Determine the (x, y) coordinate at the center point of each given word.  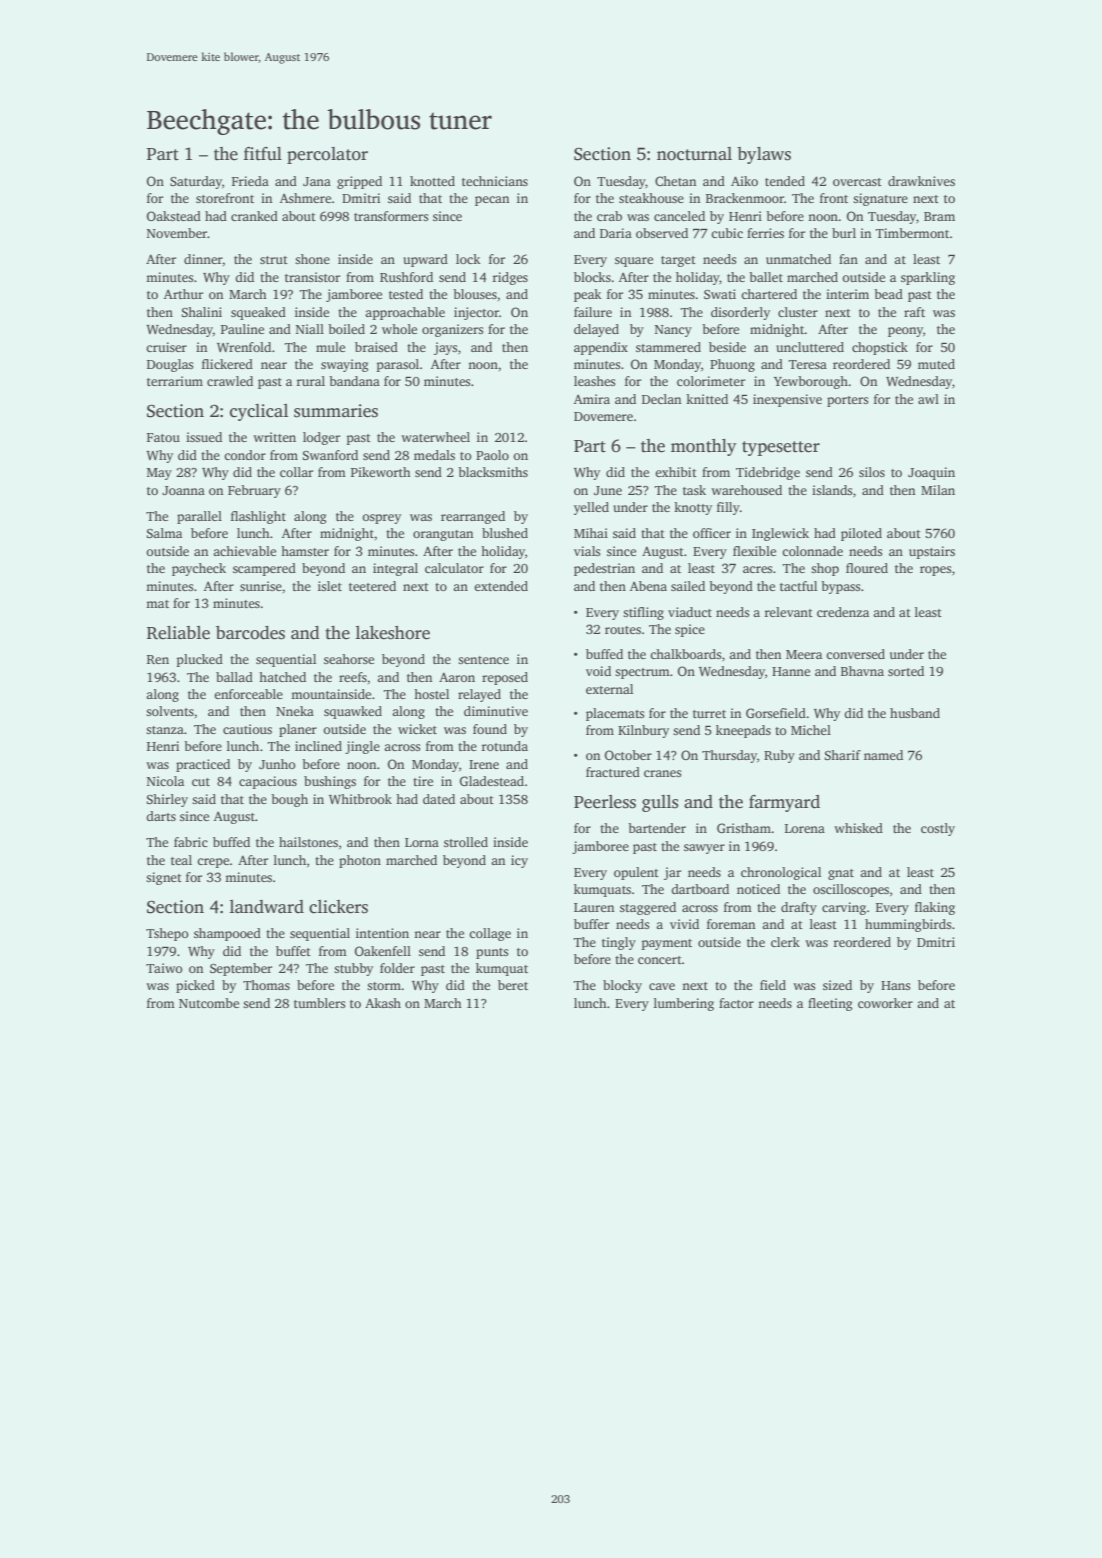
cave (662, 986)
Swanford (330, 455)
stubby (353, 969)
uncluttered (810, 347)
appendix (601, 348)
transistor (312, 277)
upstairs (932, 552)
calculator (454, 568)
